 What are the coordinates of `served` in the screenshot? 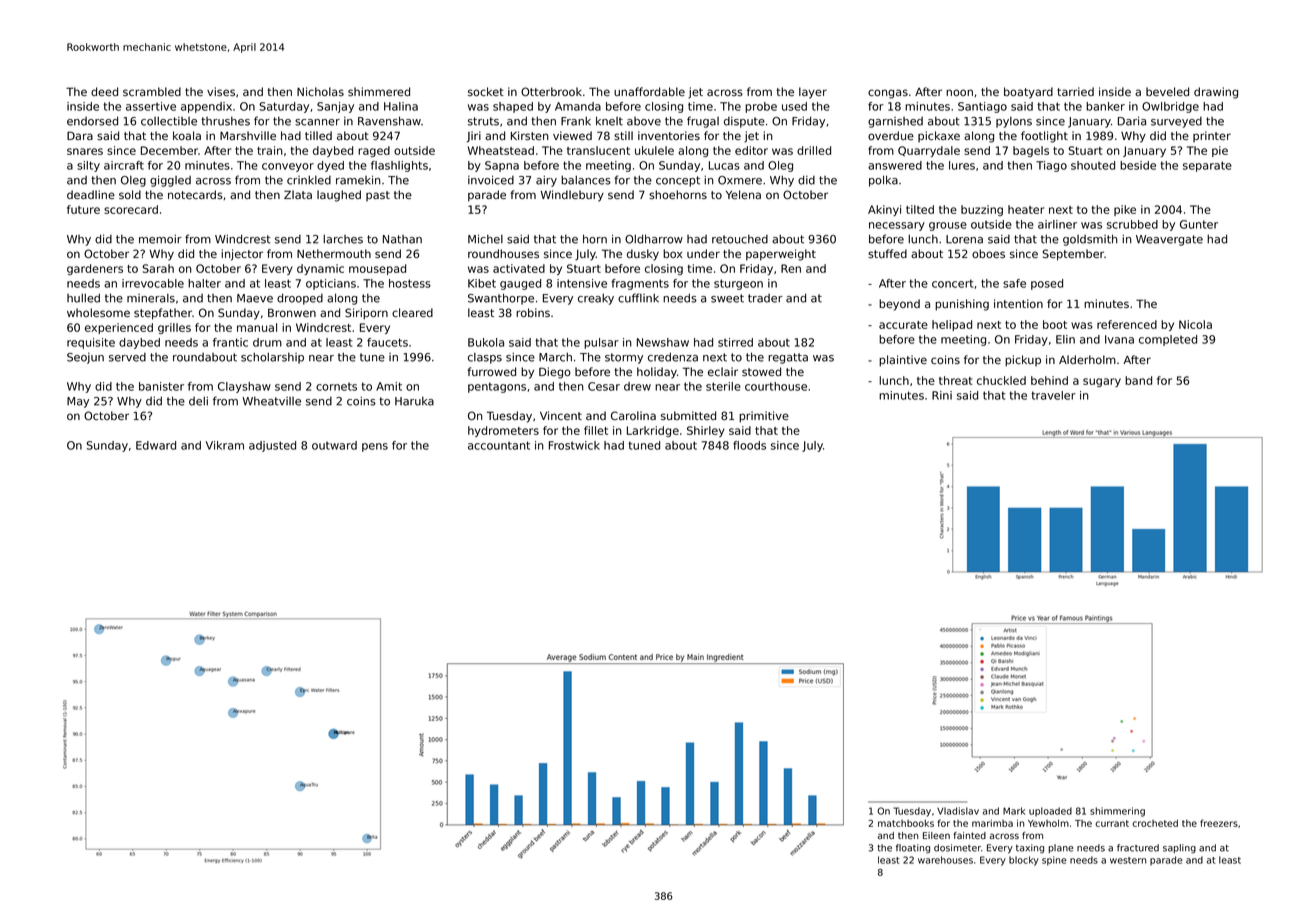 It's located at (127, 357).
